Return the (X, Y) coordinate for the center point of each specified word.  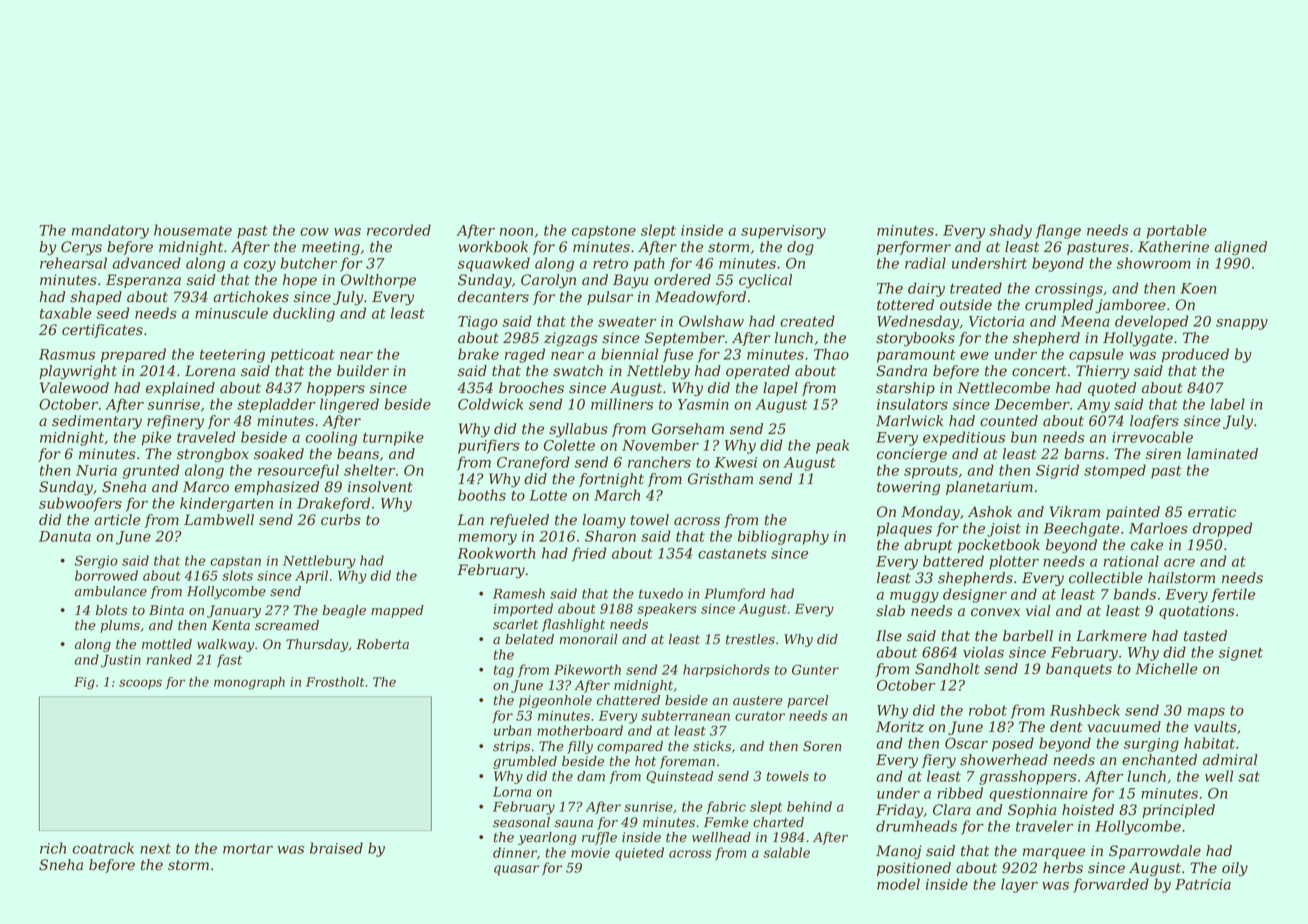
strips (511, 747)
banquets (1079, 670)
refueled (519, 521)
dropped (1222, 529)
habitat (1209, 743)
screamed (287, 625)
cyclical (765, 281)
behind (809, 806)
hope (300, 281)
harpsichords (726, 670)
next (155, 849)
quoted (1112, 389)
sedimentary (97, 422)
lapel (780, 389)
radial (925, 263)
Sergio (96, 562)
